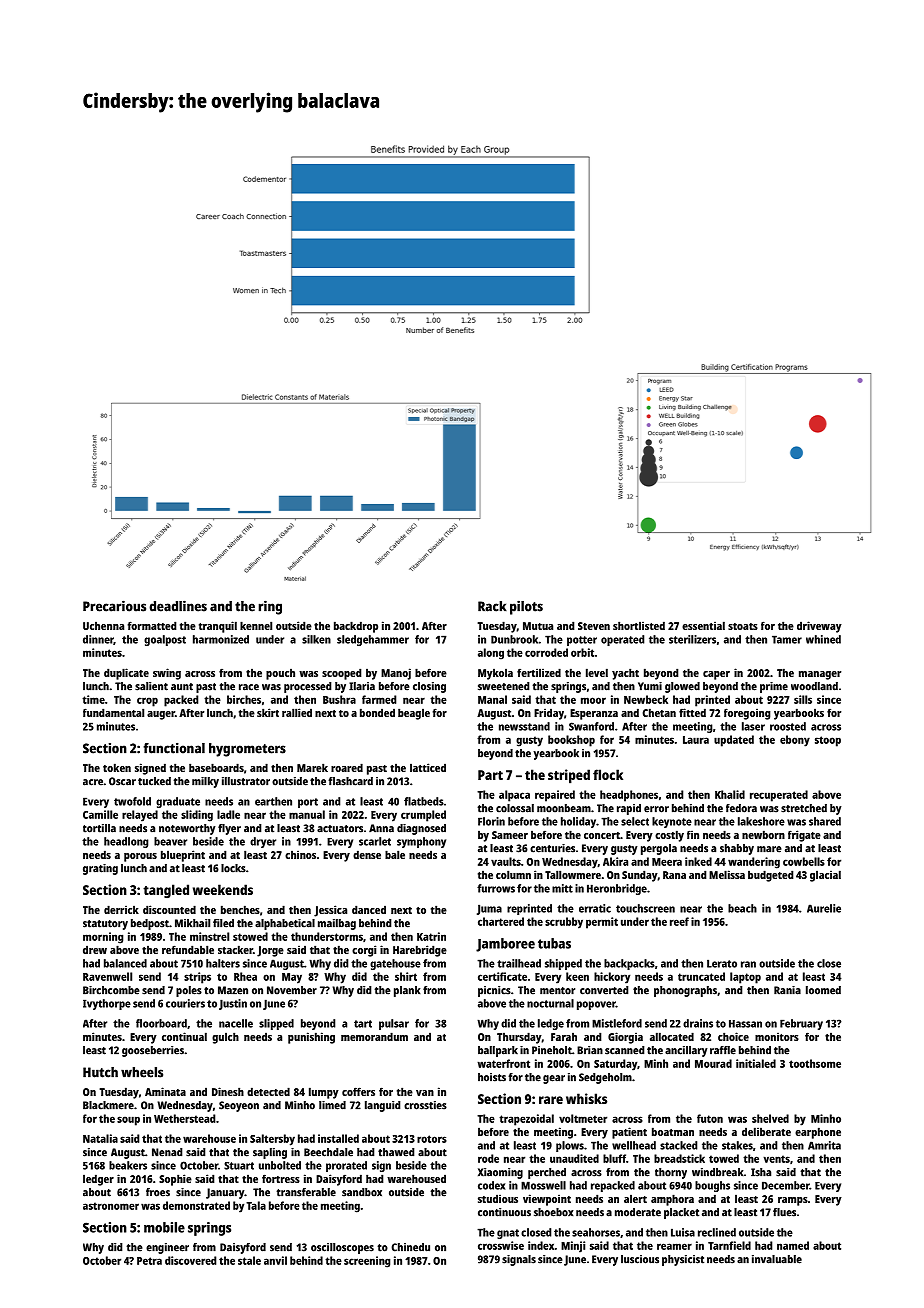 The image size is (924, 1308). Describe the element at coordinates (564, 1036) in the page. I see `Farah` at that location.
